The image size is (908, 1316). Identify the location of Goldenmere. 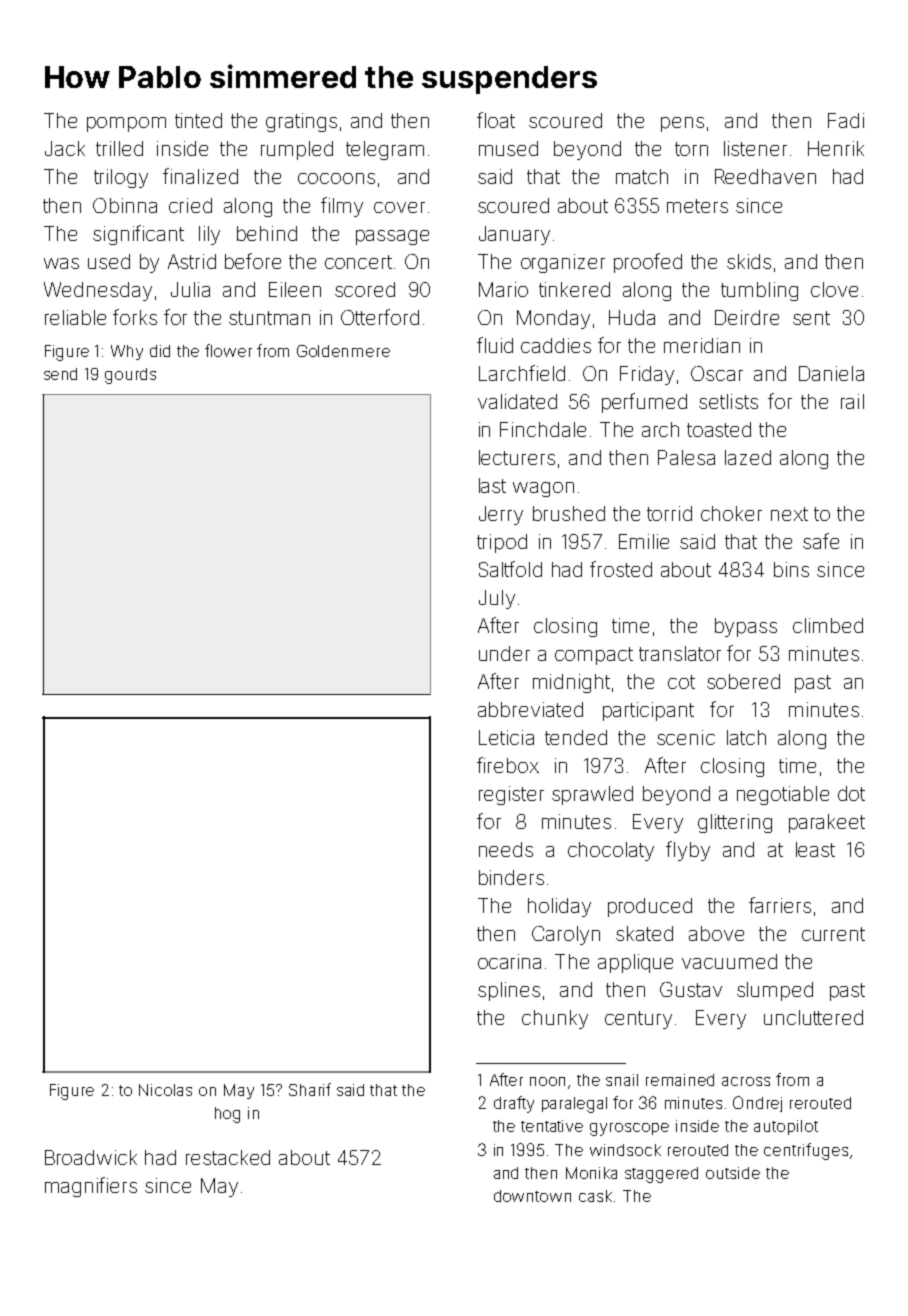
(343, 351).
